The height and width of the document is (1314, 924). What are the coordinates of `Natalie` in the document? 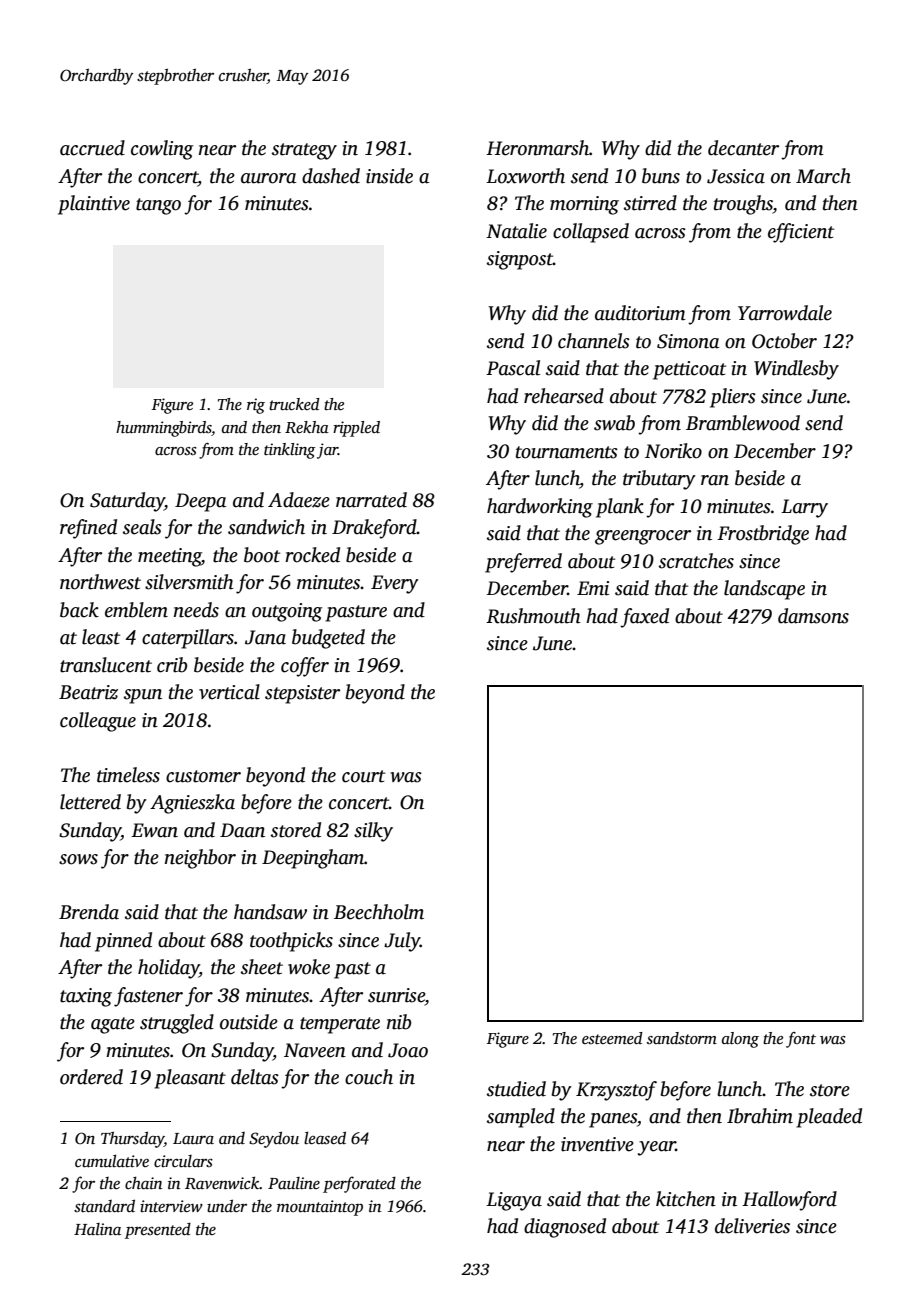 It's located at (516, 231).
